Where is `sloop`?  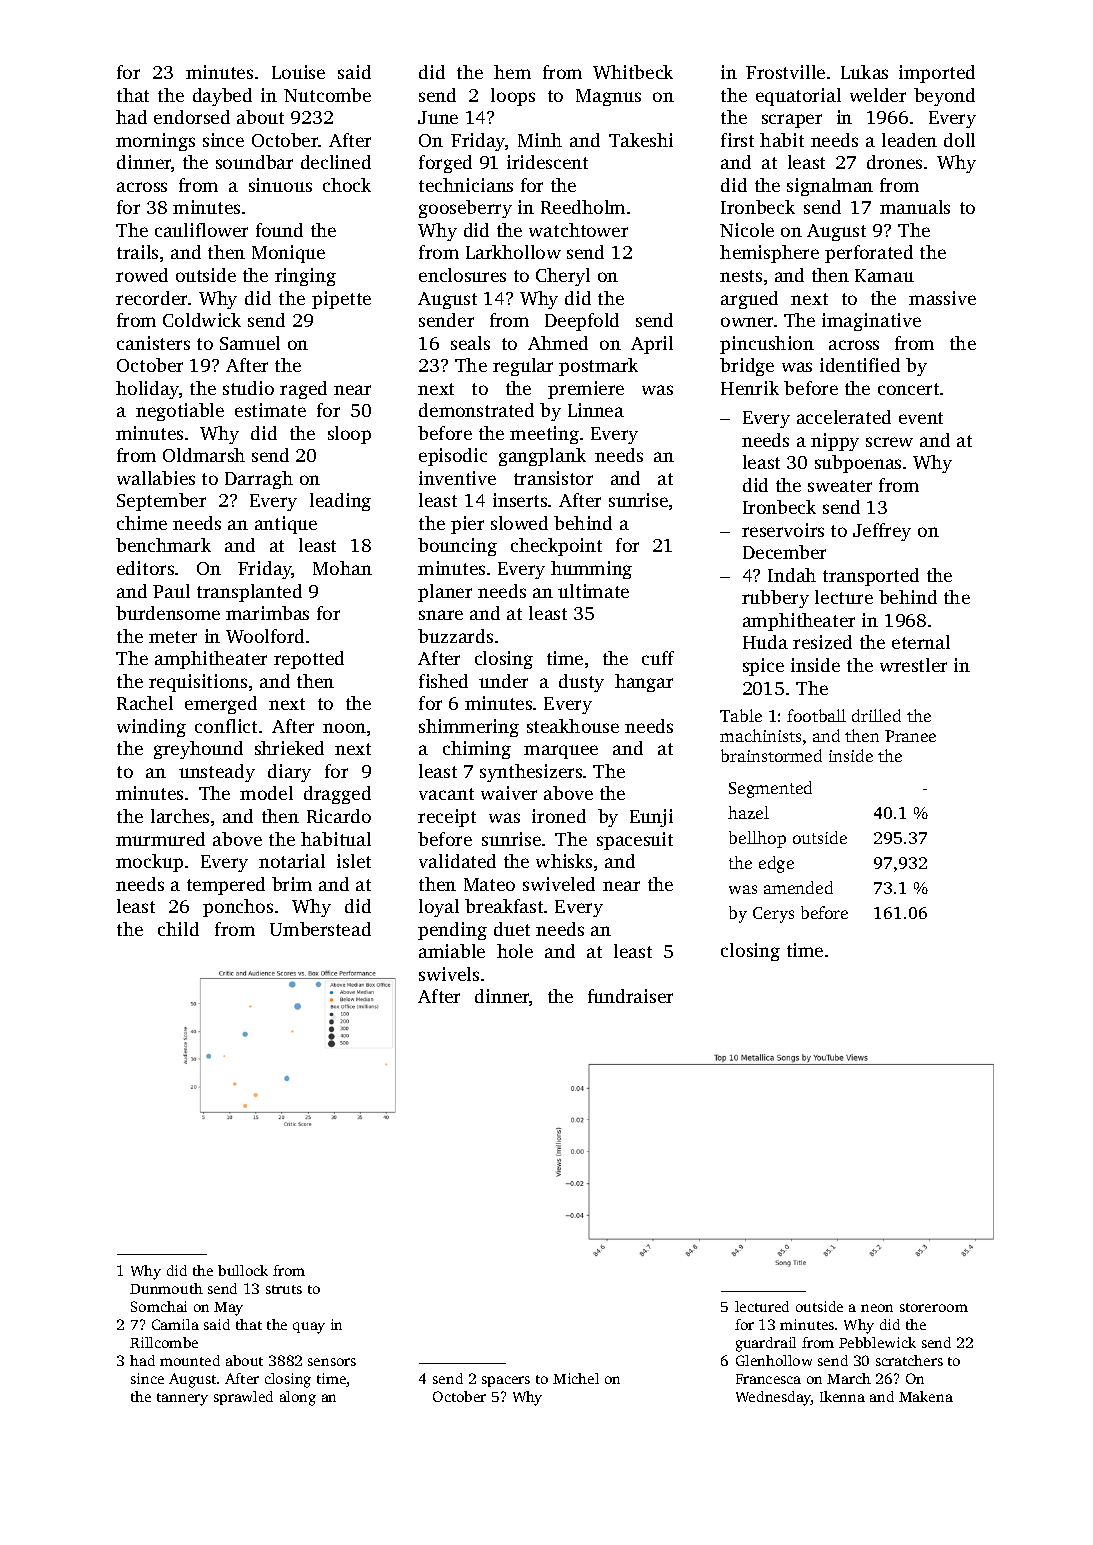
sloop is located at coordinates (349, 435).
